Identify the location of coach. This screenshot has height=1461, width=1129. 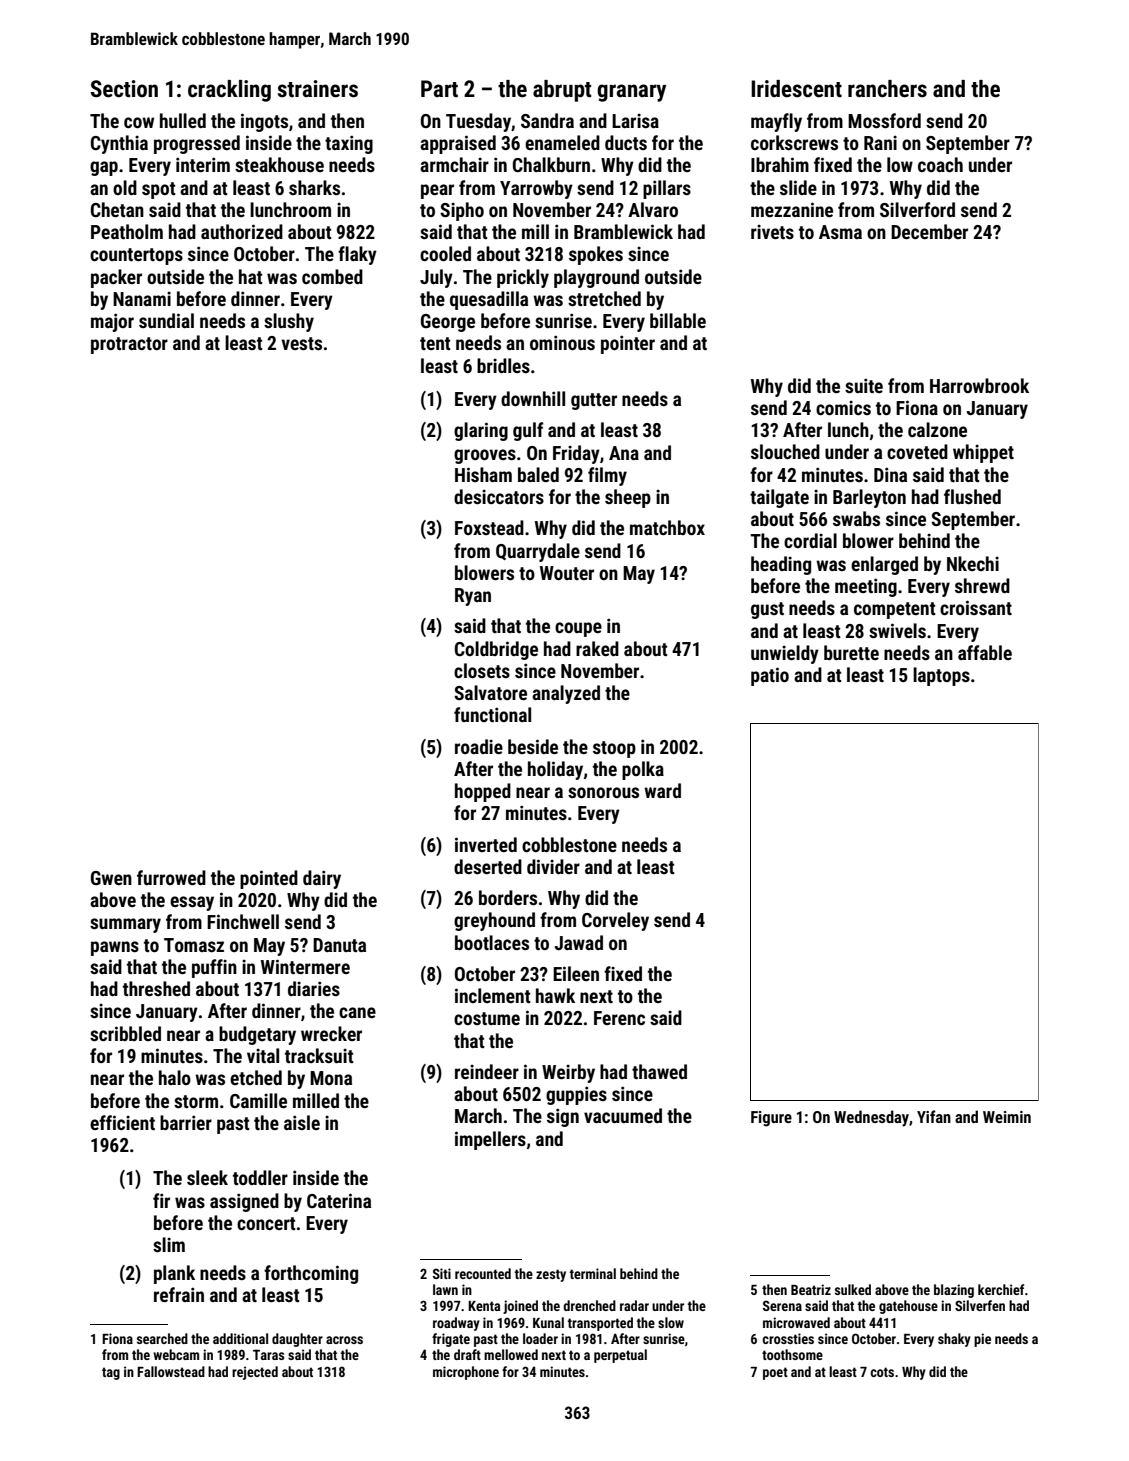
(940, 164).
